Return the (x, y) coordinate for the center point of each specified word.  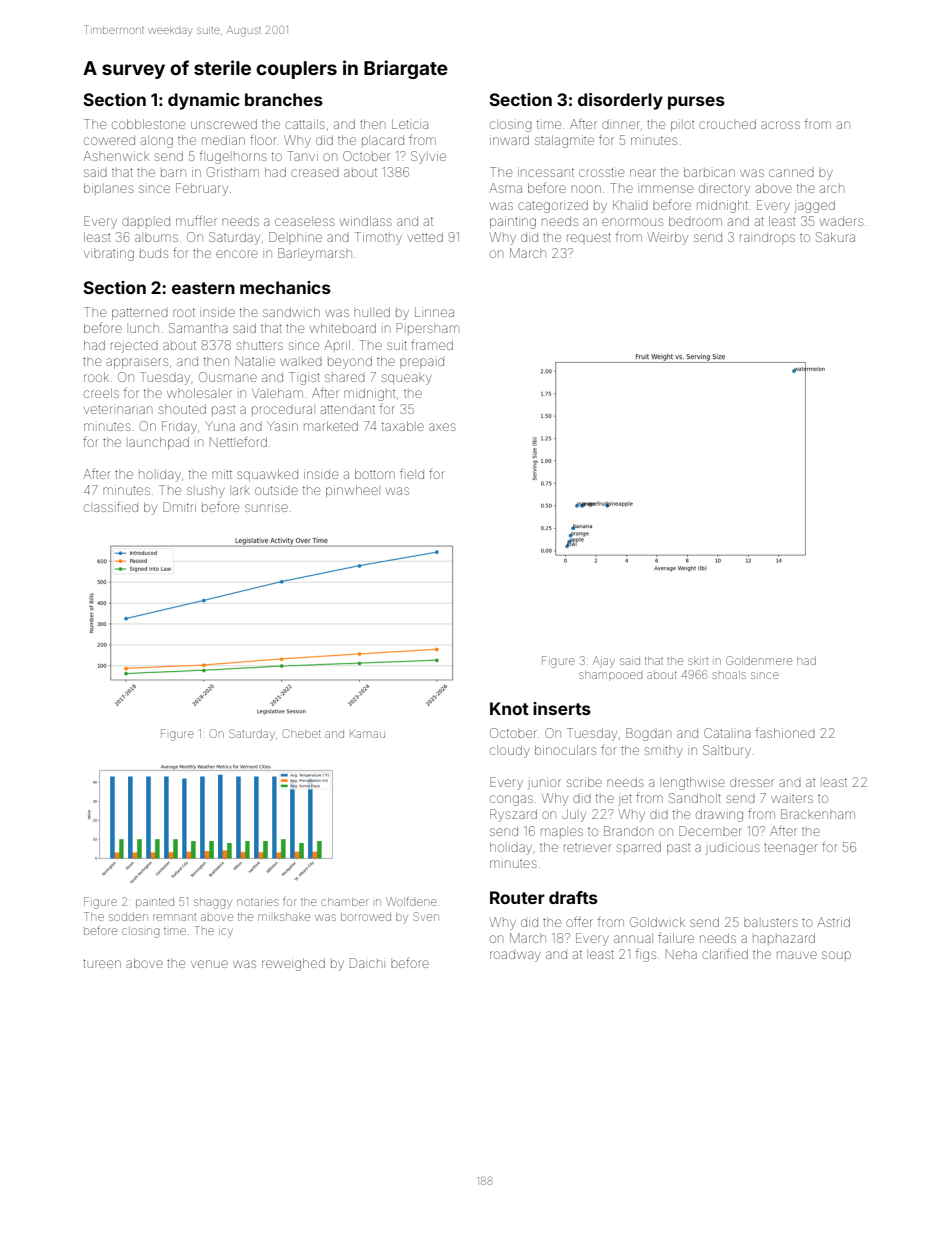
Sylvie (428, 157)
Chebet (302, 733)
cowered (109, 140)
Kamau (367, 734)
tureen (102, 963)
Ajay (604, 662)
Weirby (668, 238)
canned (791, 173)
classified (111, 506)
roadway (515, 956)
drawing (719, 815)
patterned (140, 314)
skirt (698, 661)
